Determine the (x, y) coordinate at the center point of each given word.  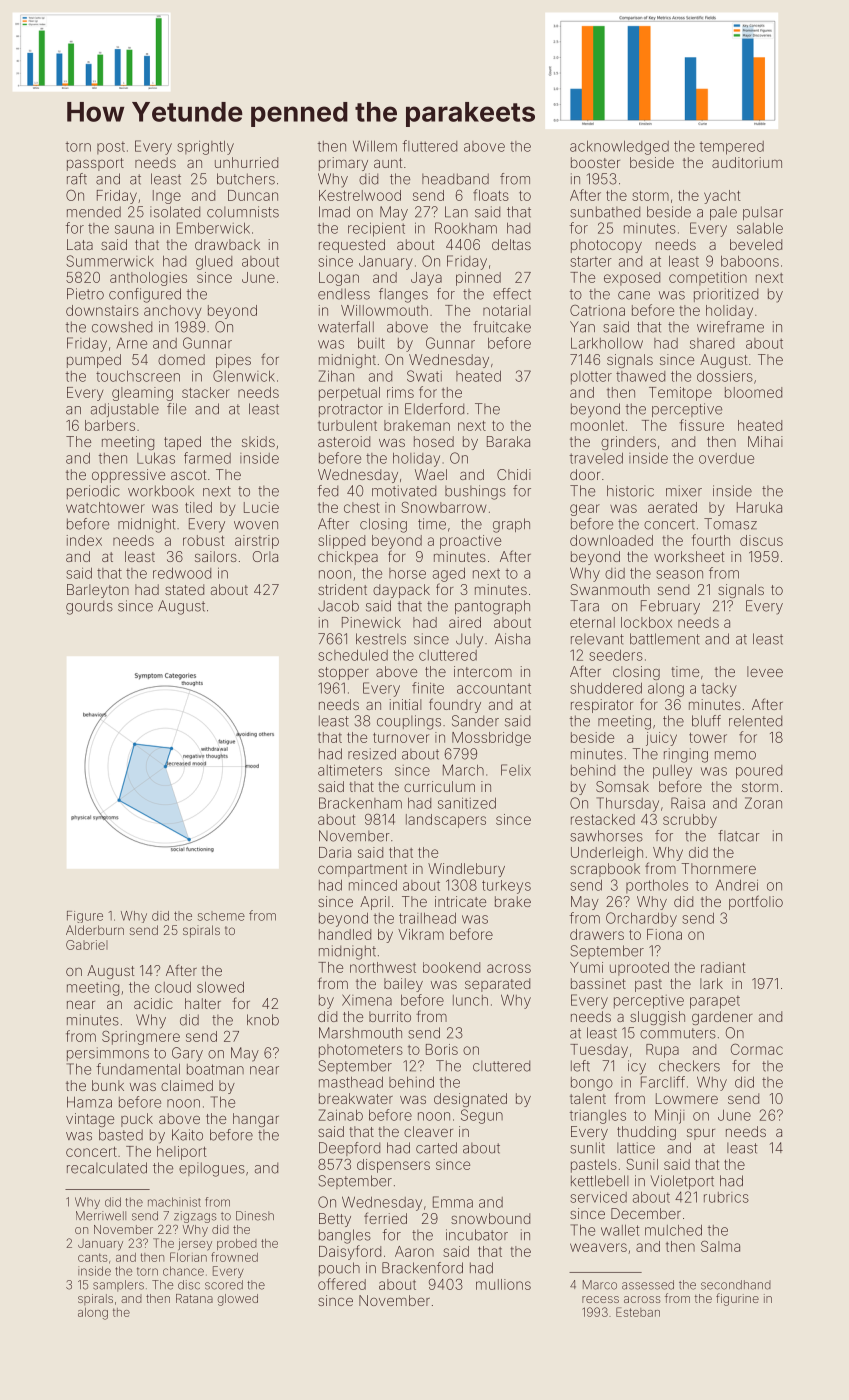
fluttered (430, 146)
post (111, 147)
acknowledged (619, 148)
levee (765, 671)
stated (184, 589)
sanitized (467, 803)
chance (183, 1271)
